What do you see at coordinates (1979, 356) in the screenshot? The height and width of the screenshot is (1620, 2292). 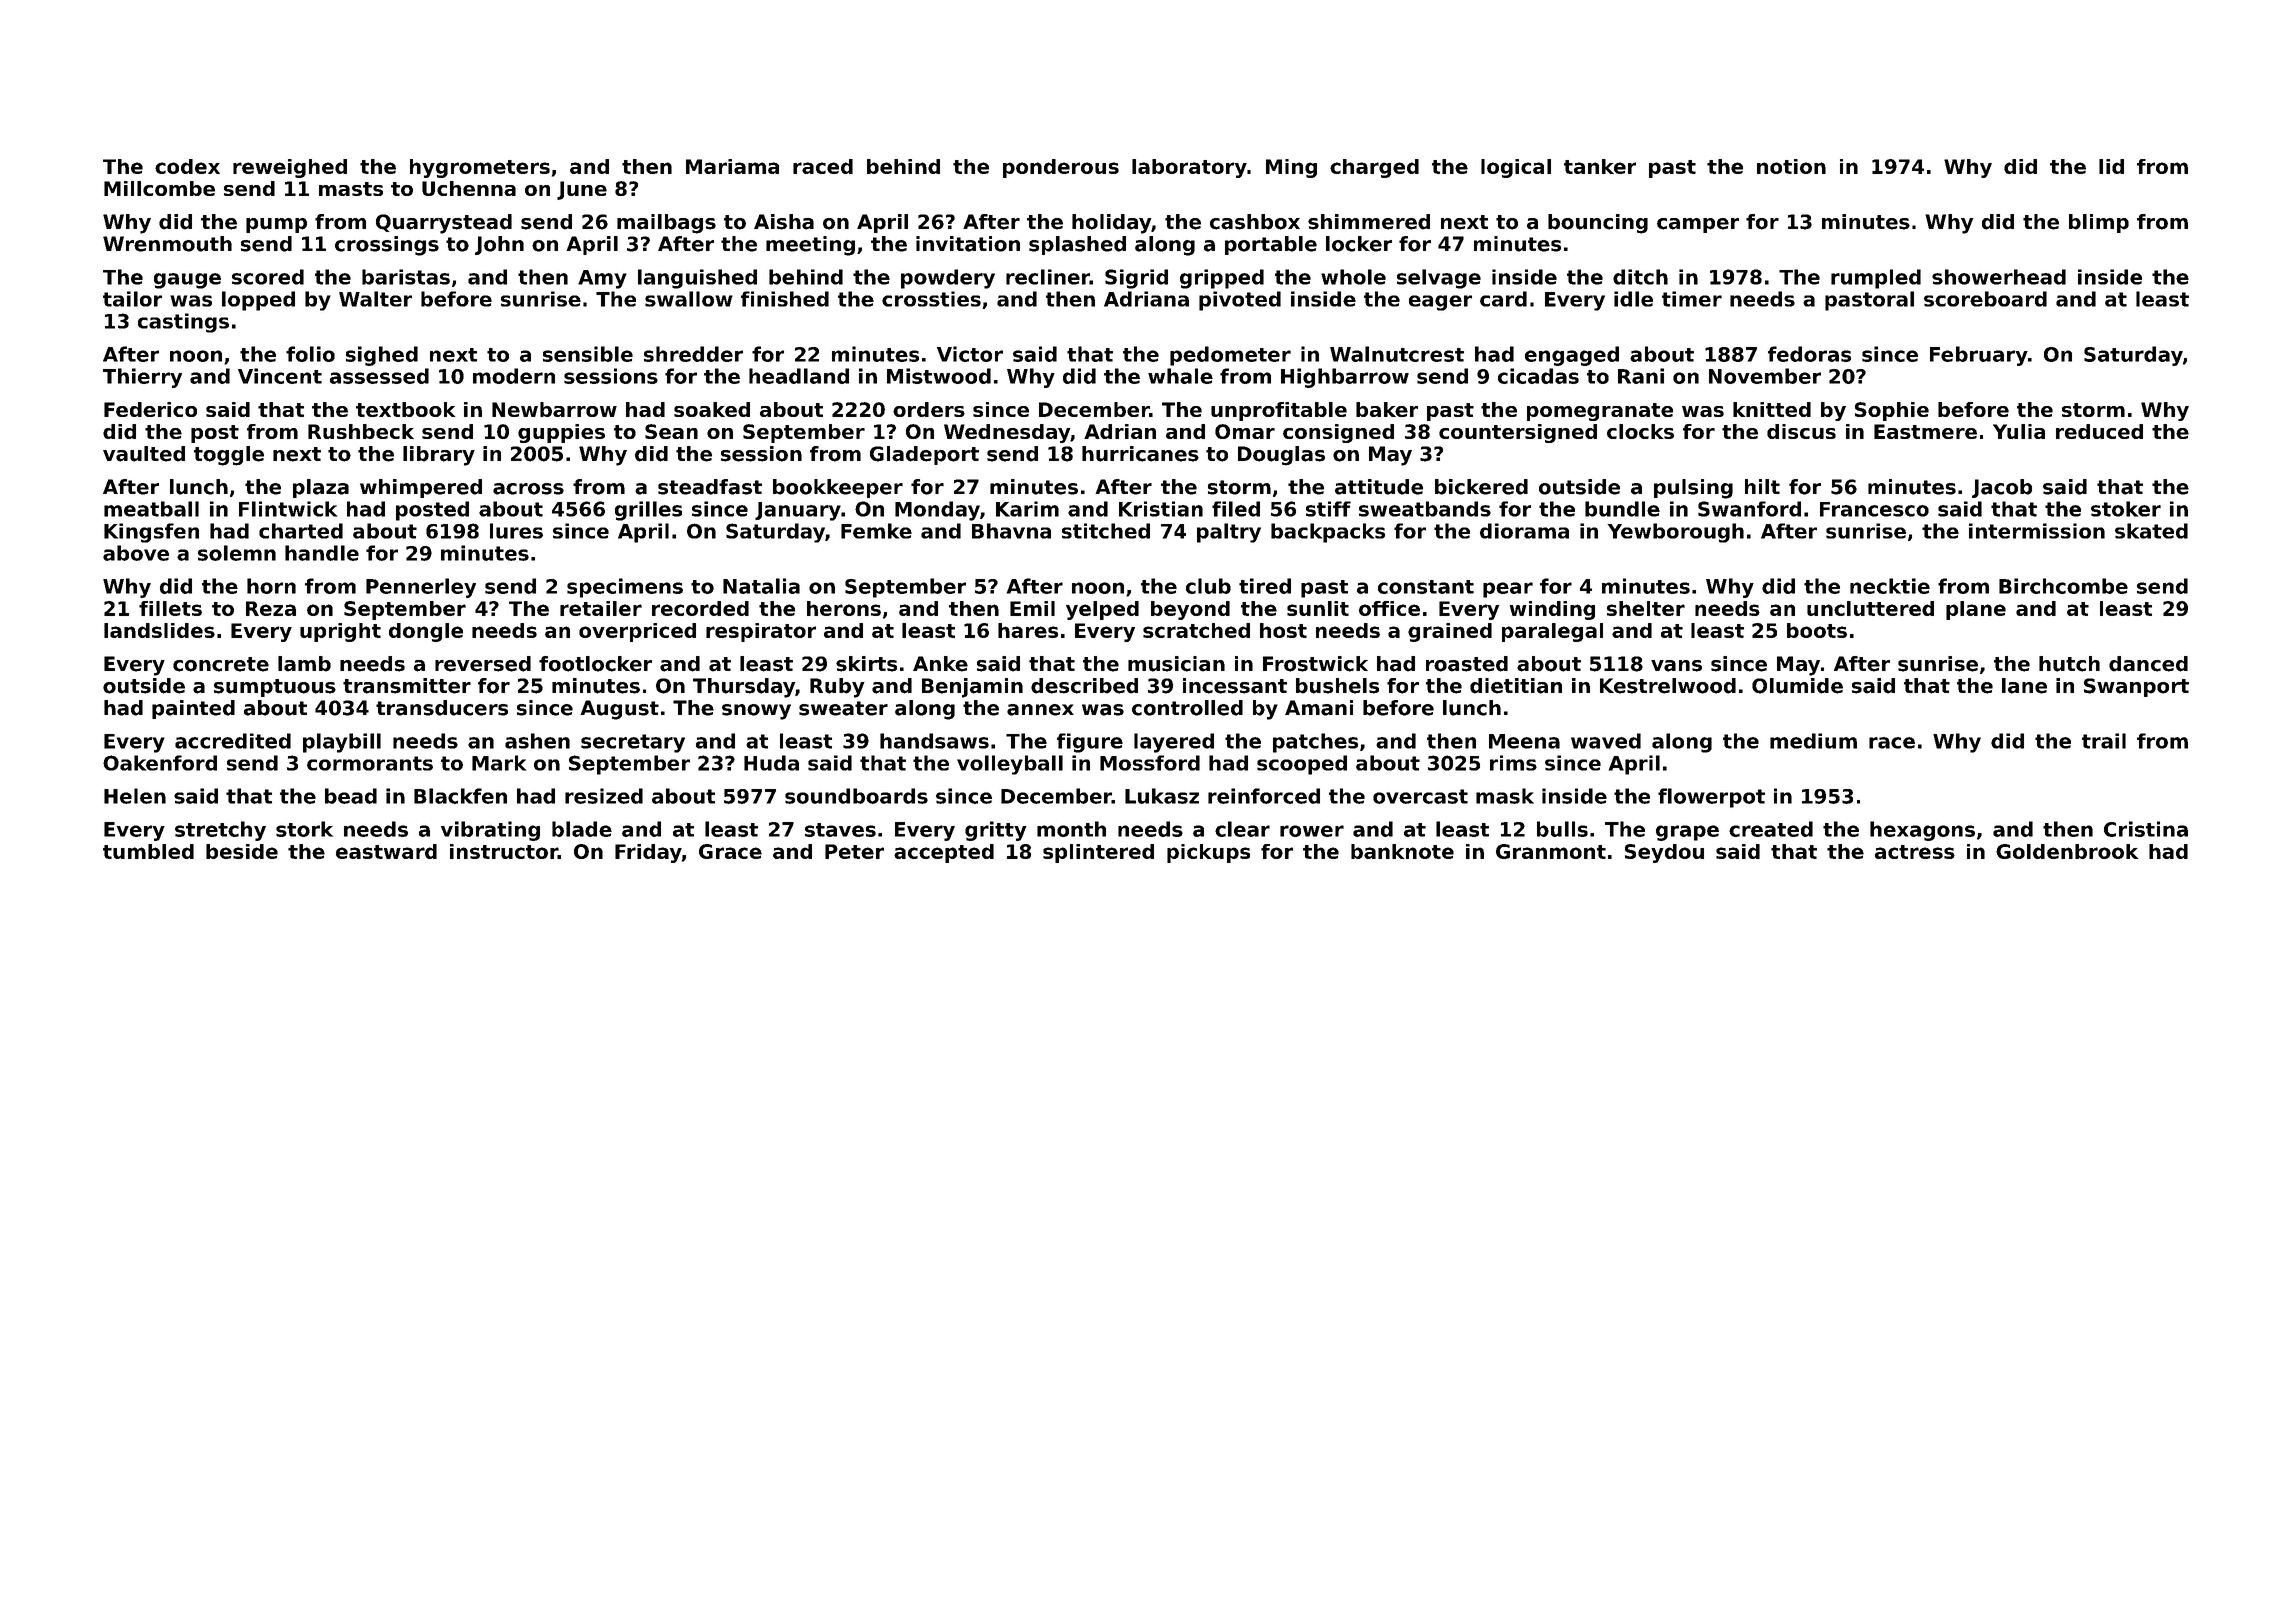 I see `February` at bounding box center [1979, 356].
